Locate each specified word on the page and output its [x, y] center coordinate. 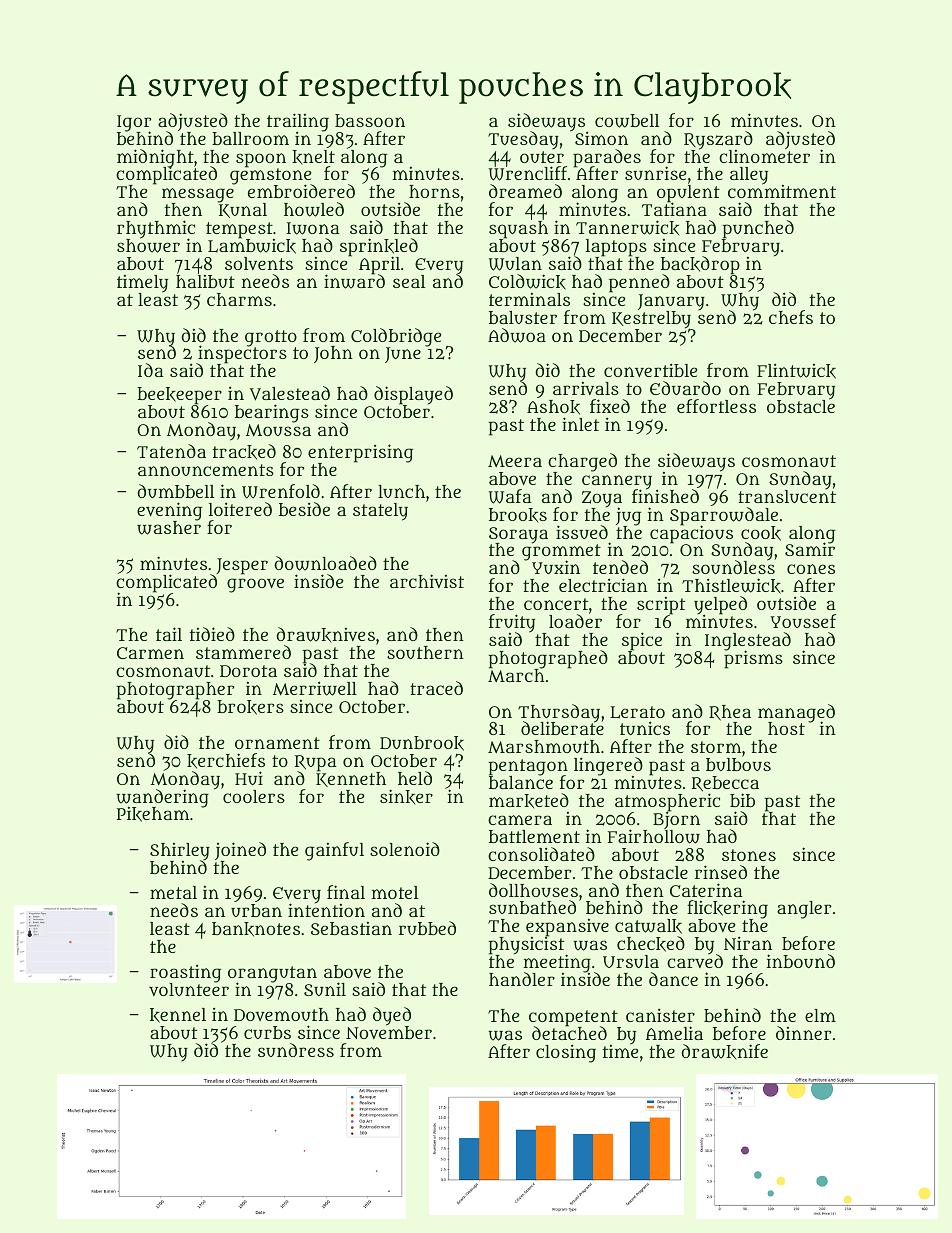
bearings [272, 413]
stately [380, 512]
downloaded [325, 563]
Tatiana [674, 209]
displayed [413, 395]
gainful [334, 851]
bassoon [370, 120]
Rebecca [725, 784]
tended [620, 567]
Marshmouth [544, 746]
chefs [791, 317]
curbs [267, 1032]
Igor [134, 123]
